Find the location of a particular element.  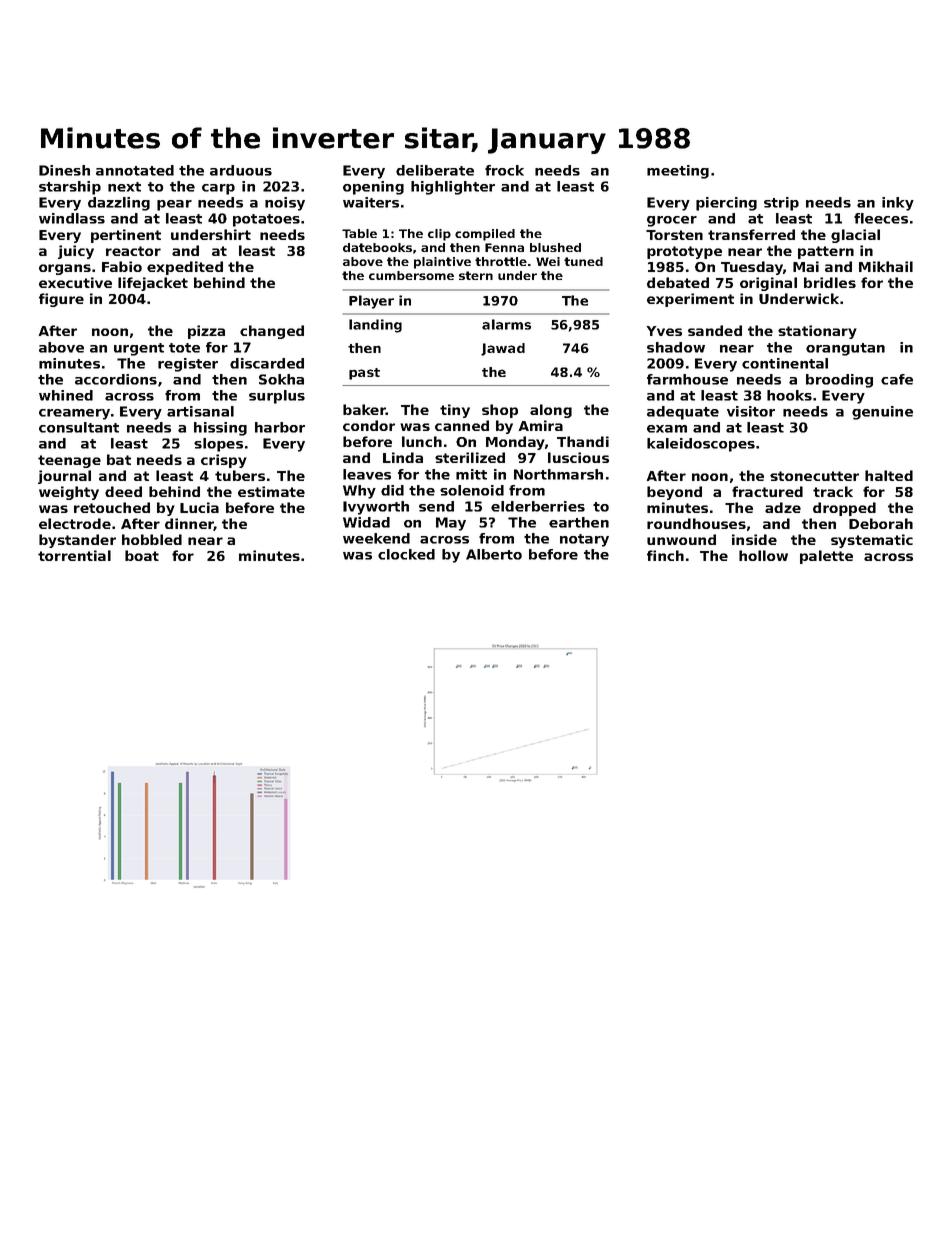

stationary is located at coordinates (817, 332).
